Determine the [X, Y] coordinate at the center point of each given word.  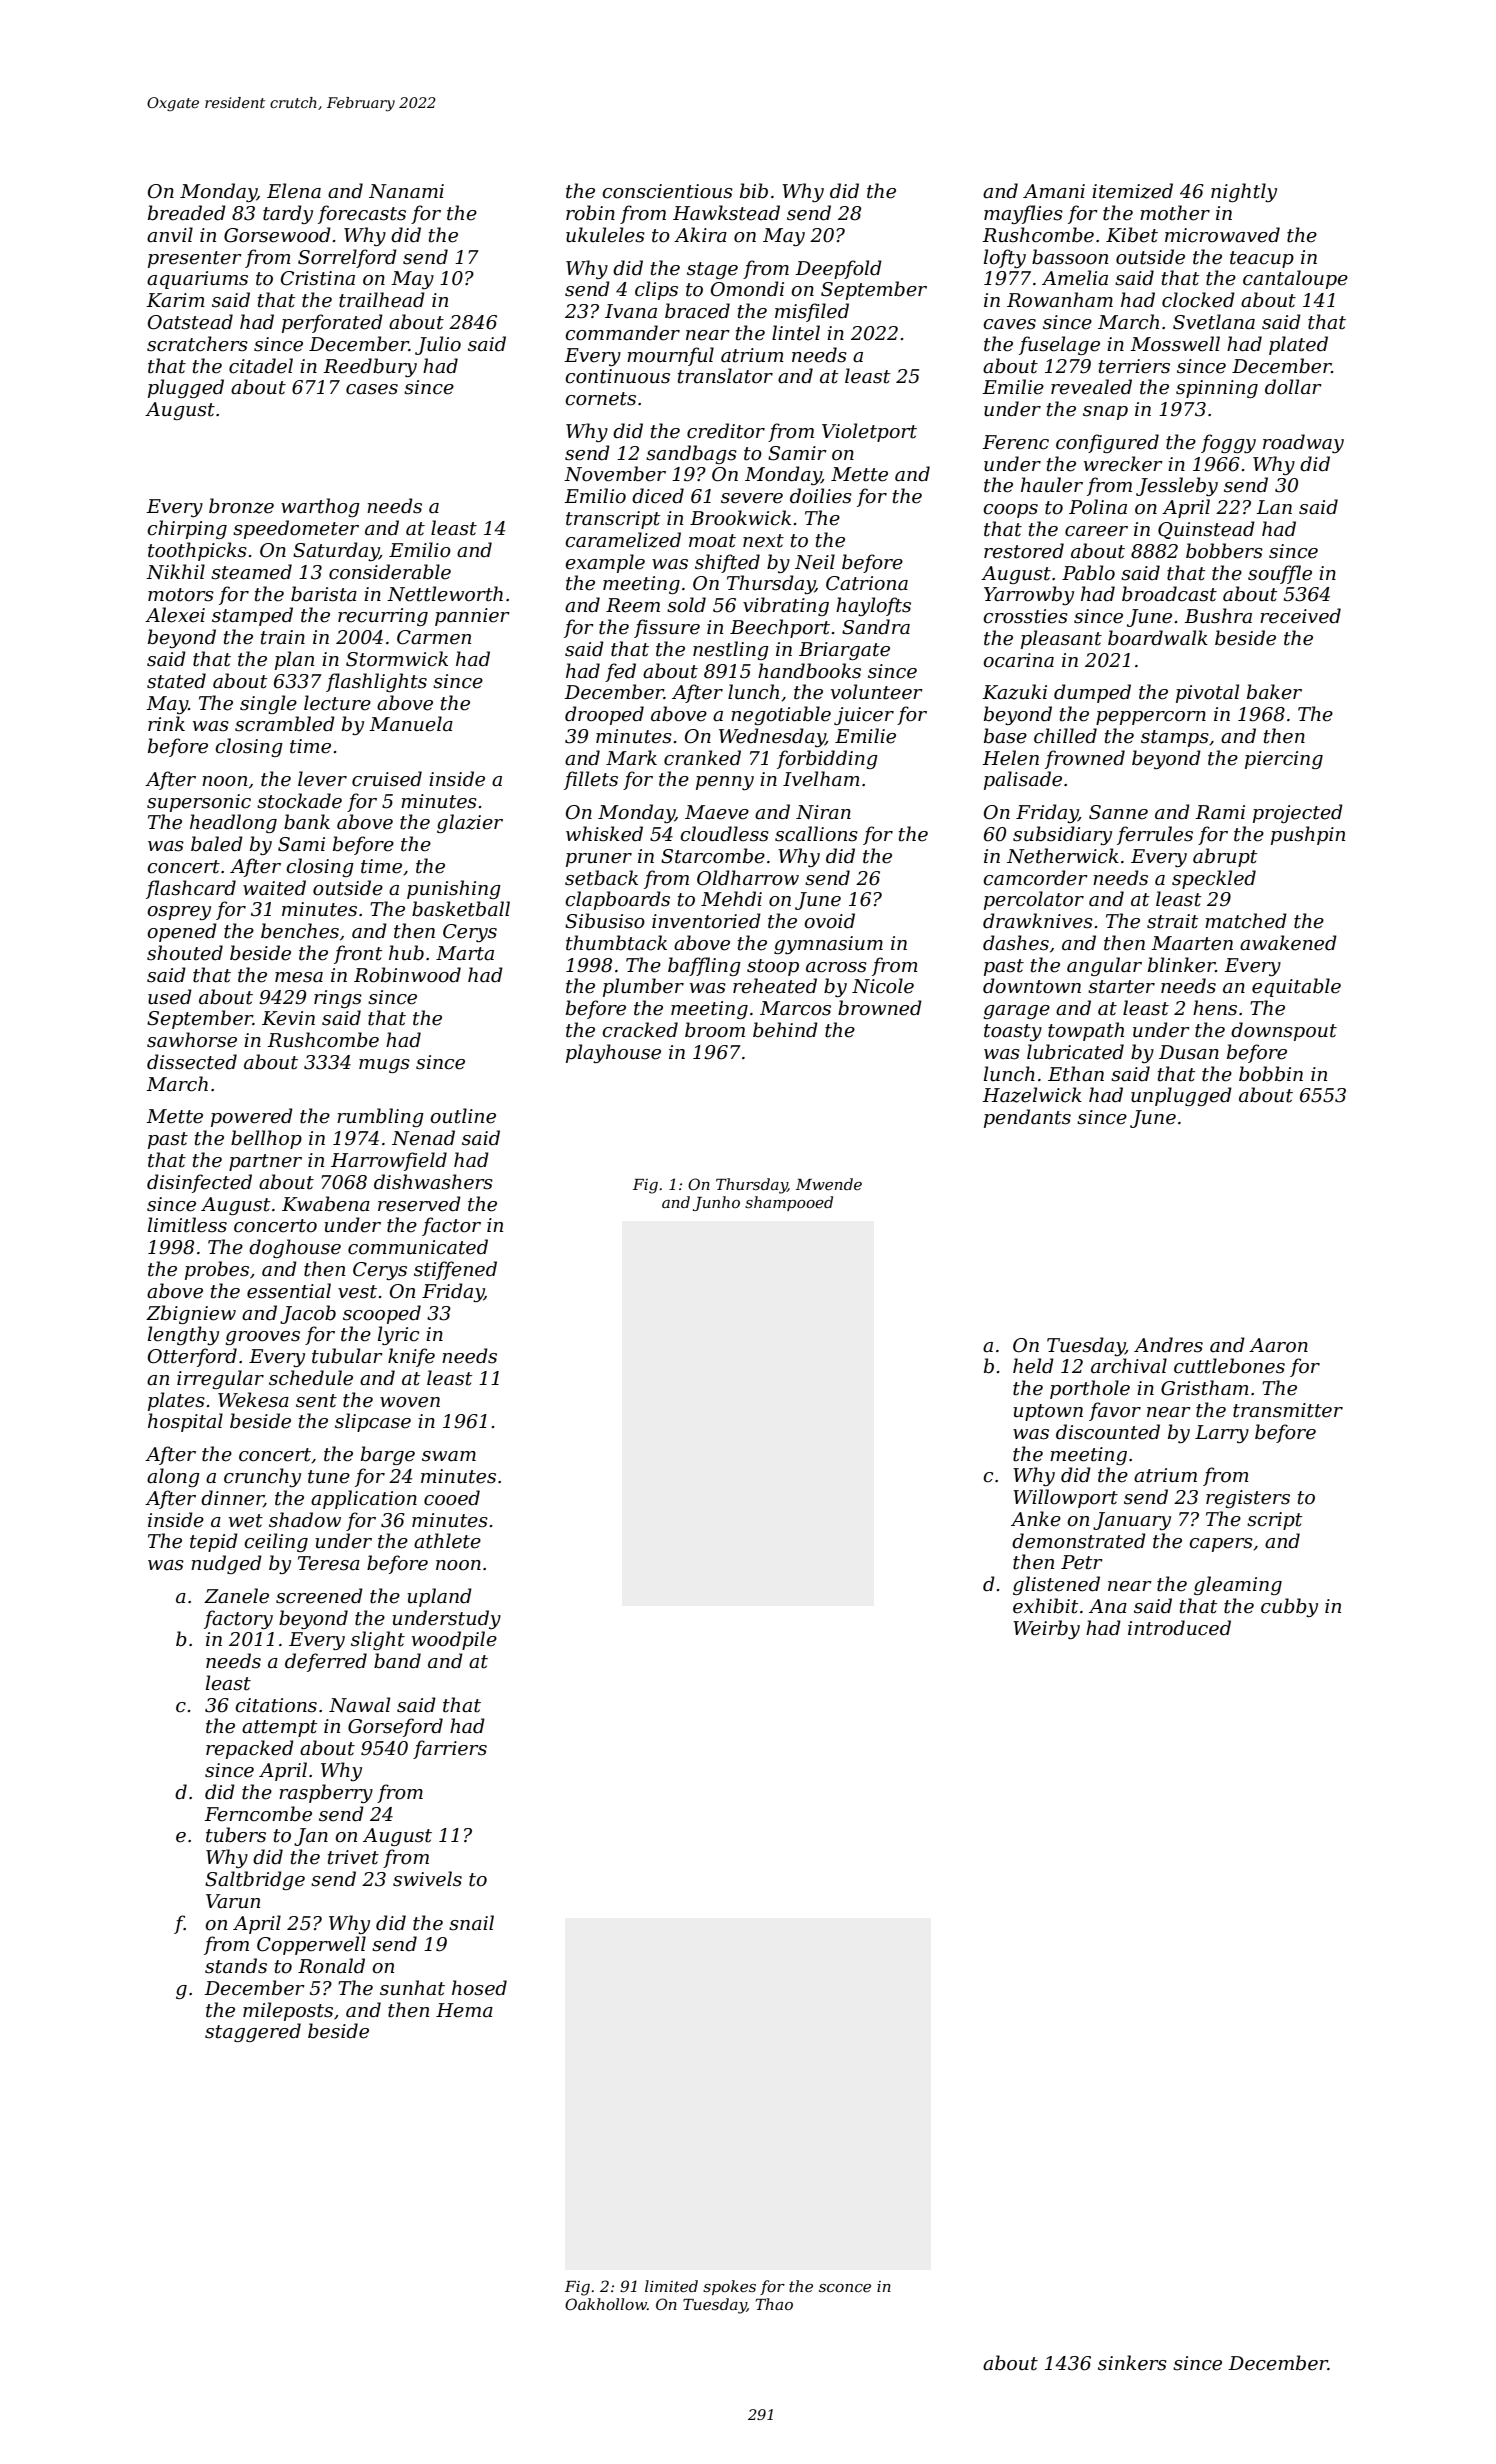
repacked [250, 1749]
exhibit [1046, 1606]
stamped [252, 616]
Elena [294, 191]
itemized [1132, 191]
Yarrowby [1029, 595]
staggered [253, 2032]
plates [176, 1401]
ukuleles [605, 235]
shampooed [789, 1203]
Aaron [1278, 1345]
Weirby [1046, 1629]
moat [712, 541]
